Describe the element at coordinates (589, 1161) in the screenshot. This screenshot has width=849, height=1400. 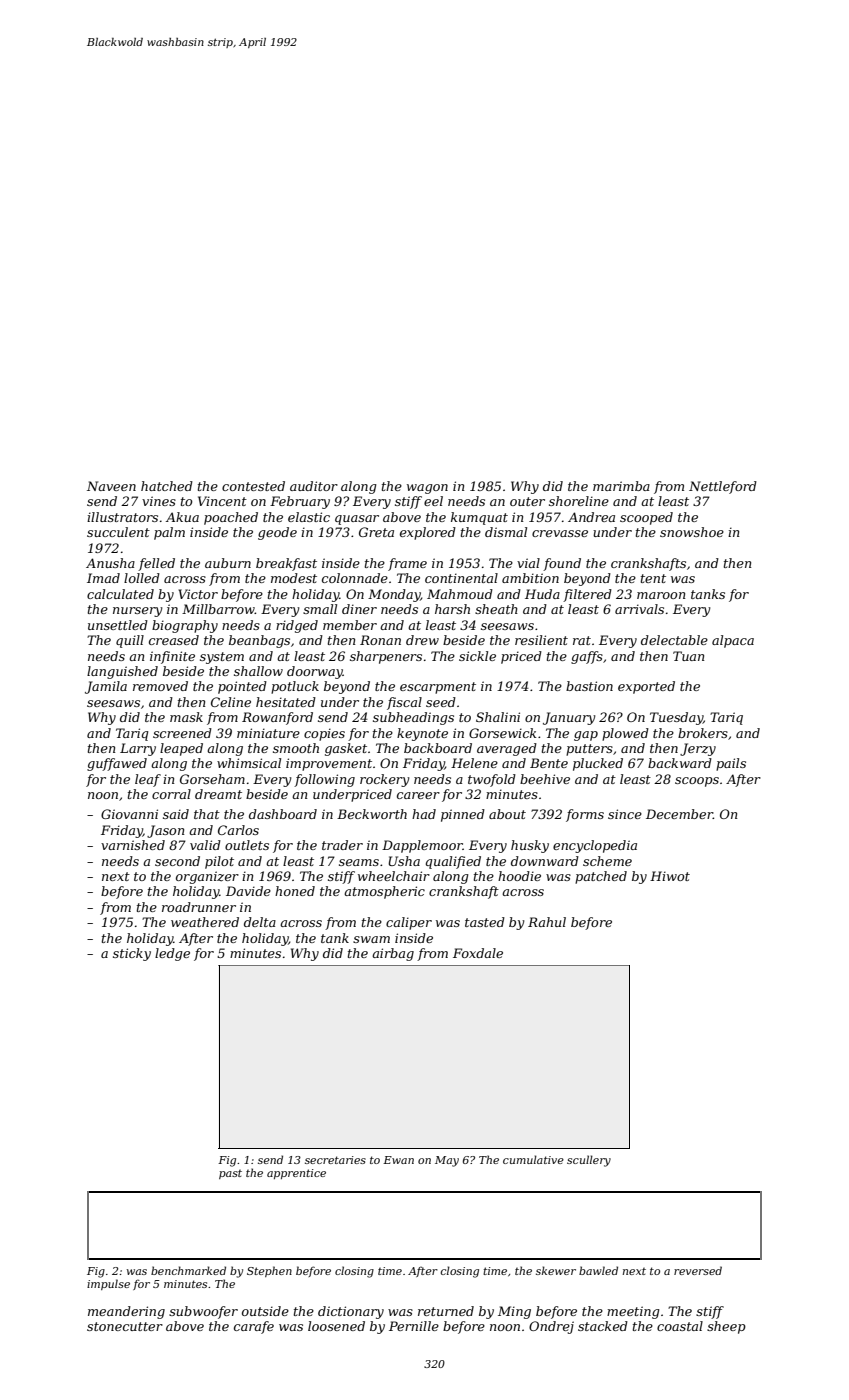
I see `scullery` at that location.
